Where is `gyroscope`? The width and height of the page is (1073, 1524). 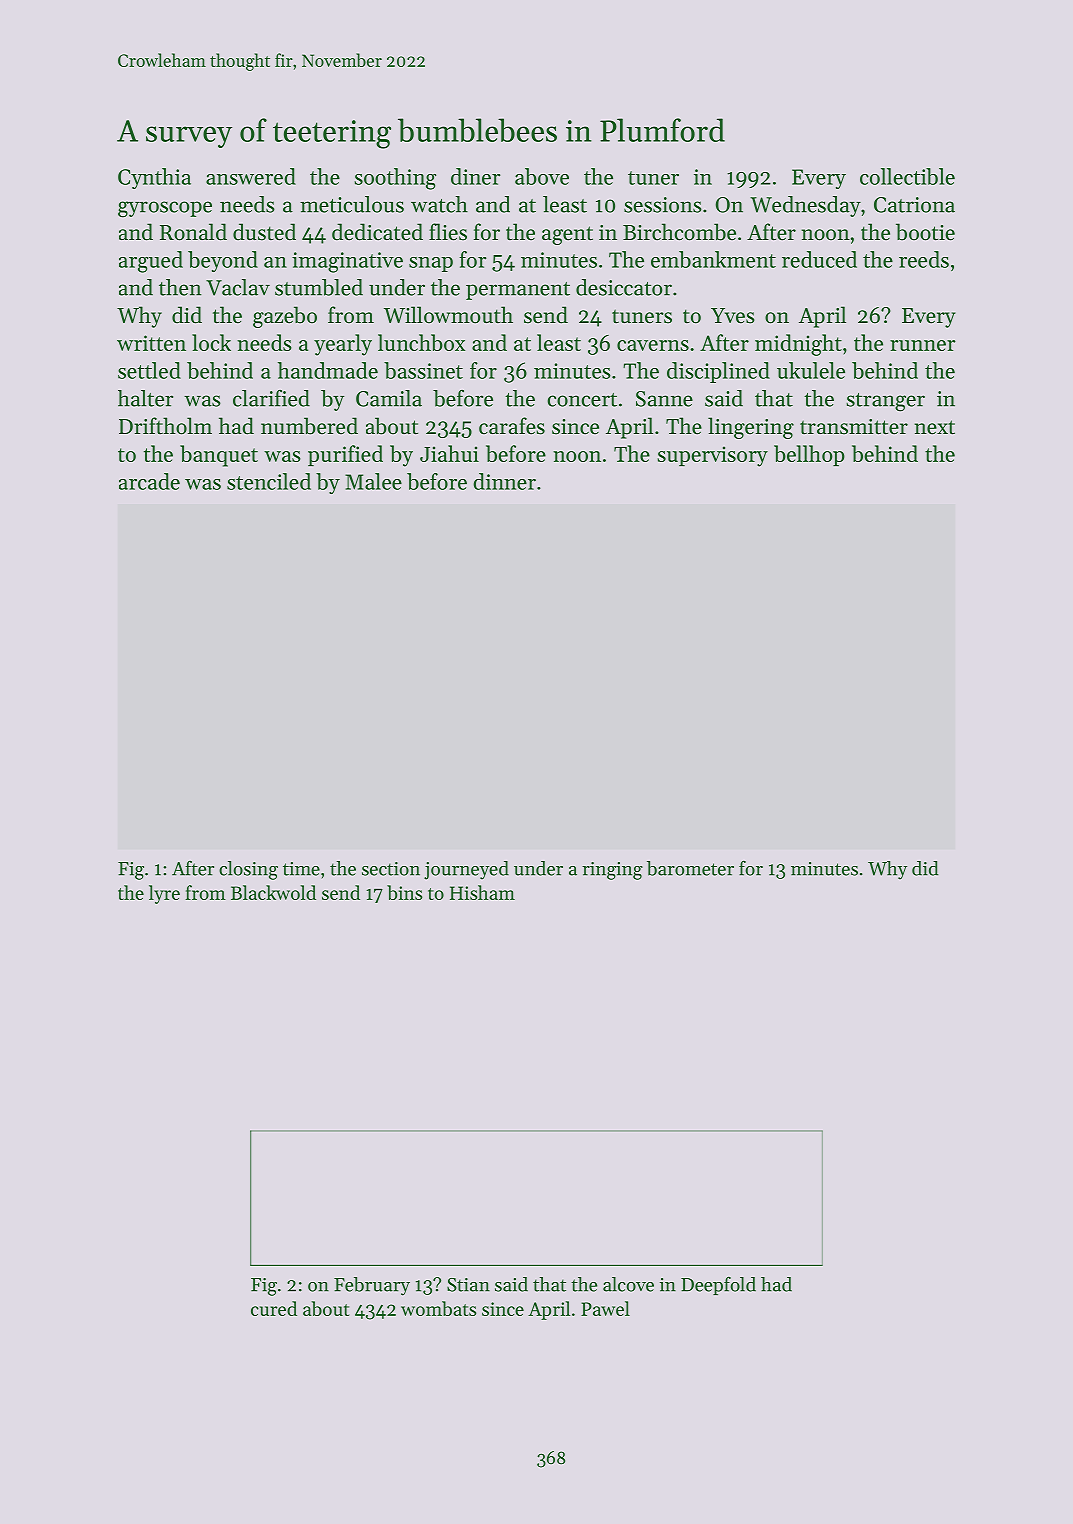
gyroscope is located at coordinates (165, 209).
